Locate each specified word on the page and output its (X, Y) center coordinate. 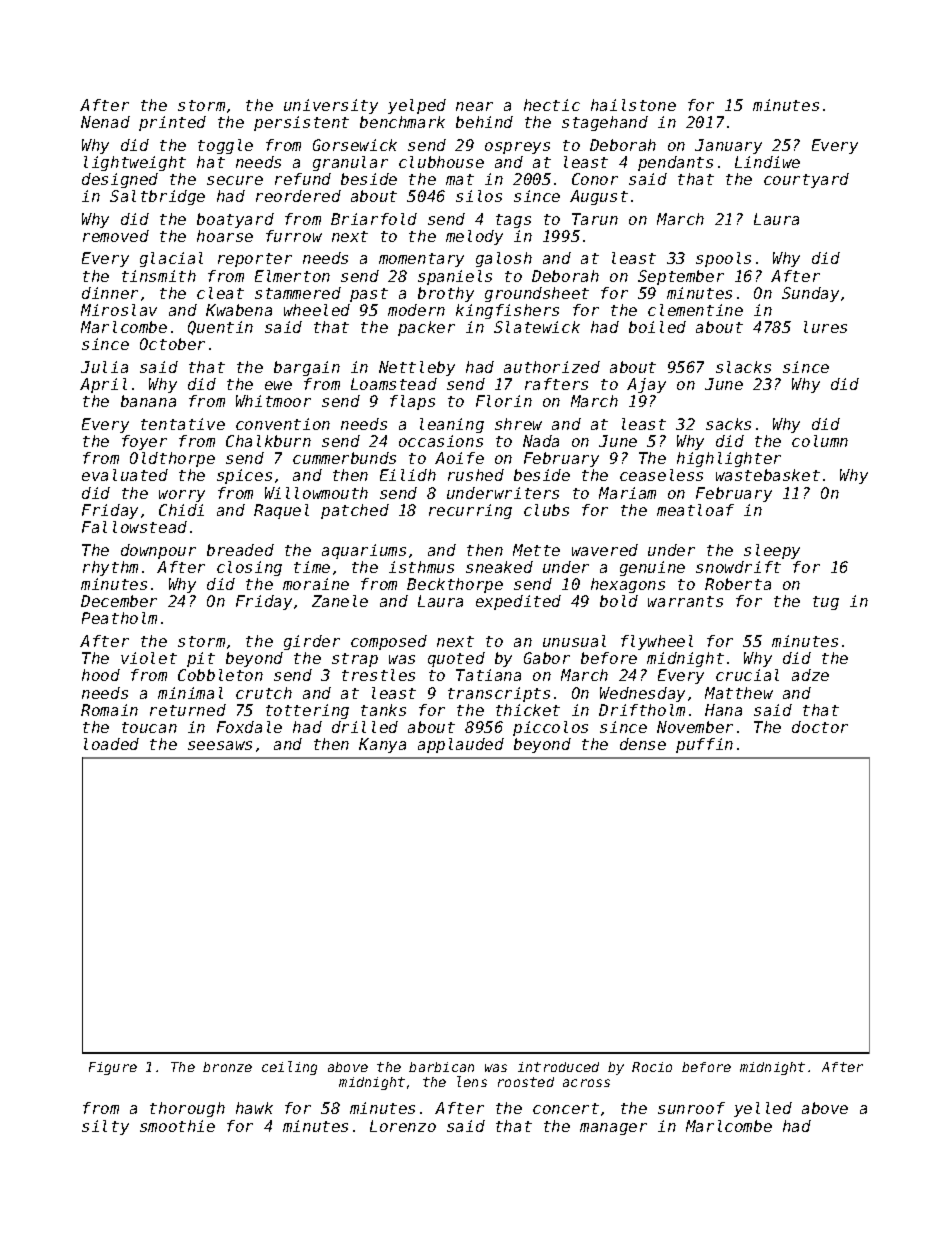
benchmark (402, 122)
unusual (574, 641)
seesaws (220, 745)
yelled (763, 1109)
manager (613, 1129)
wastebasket (768, 475)
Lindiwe (767, 162)
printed (172, 123)
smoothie (177, 1126)
